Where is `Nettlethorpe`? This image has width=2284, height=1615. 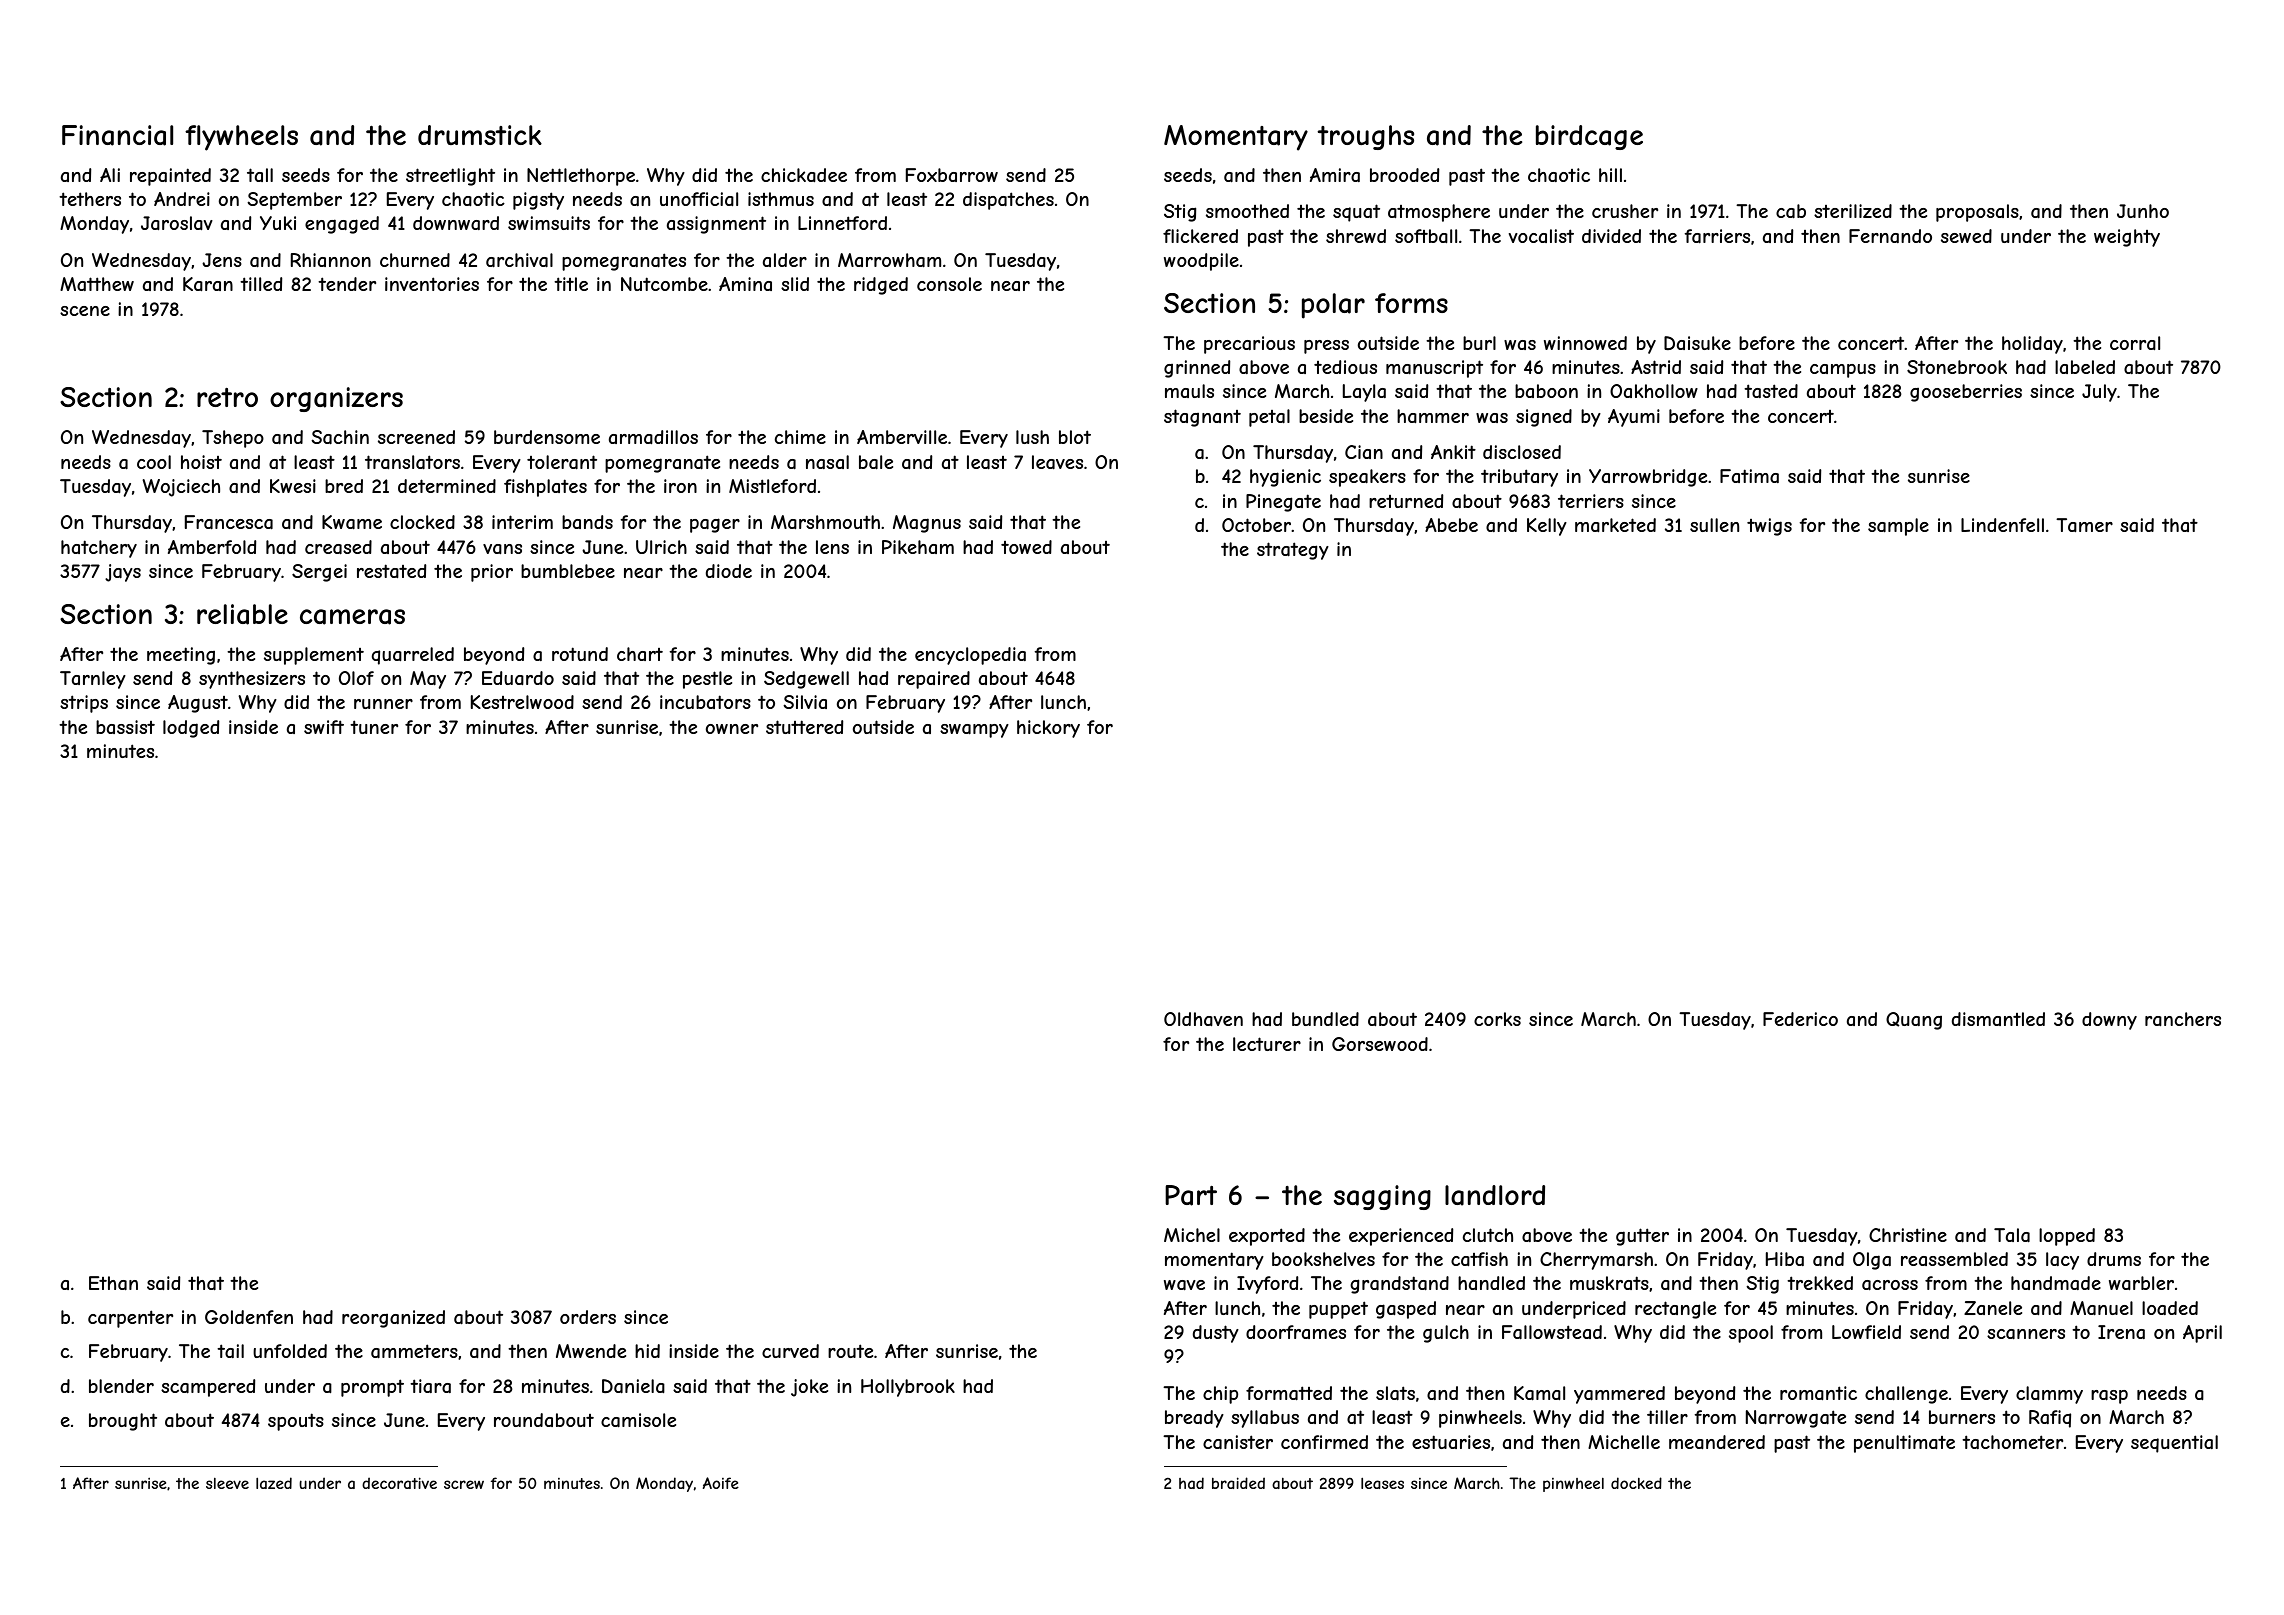 Nettlethorpe is located at coordinates (581, 177).
